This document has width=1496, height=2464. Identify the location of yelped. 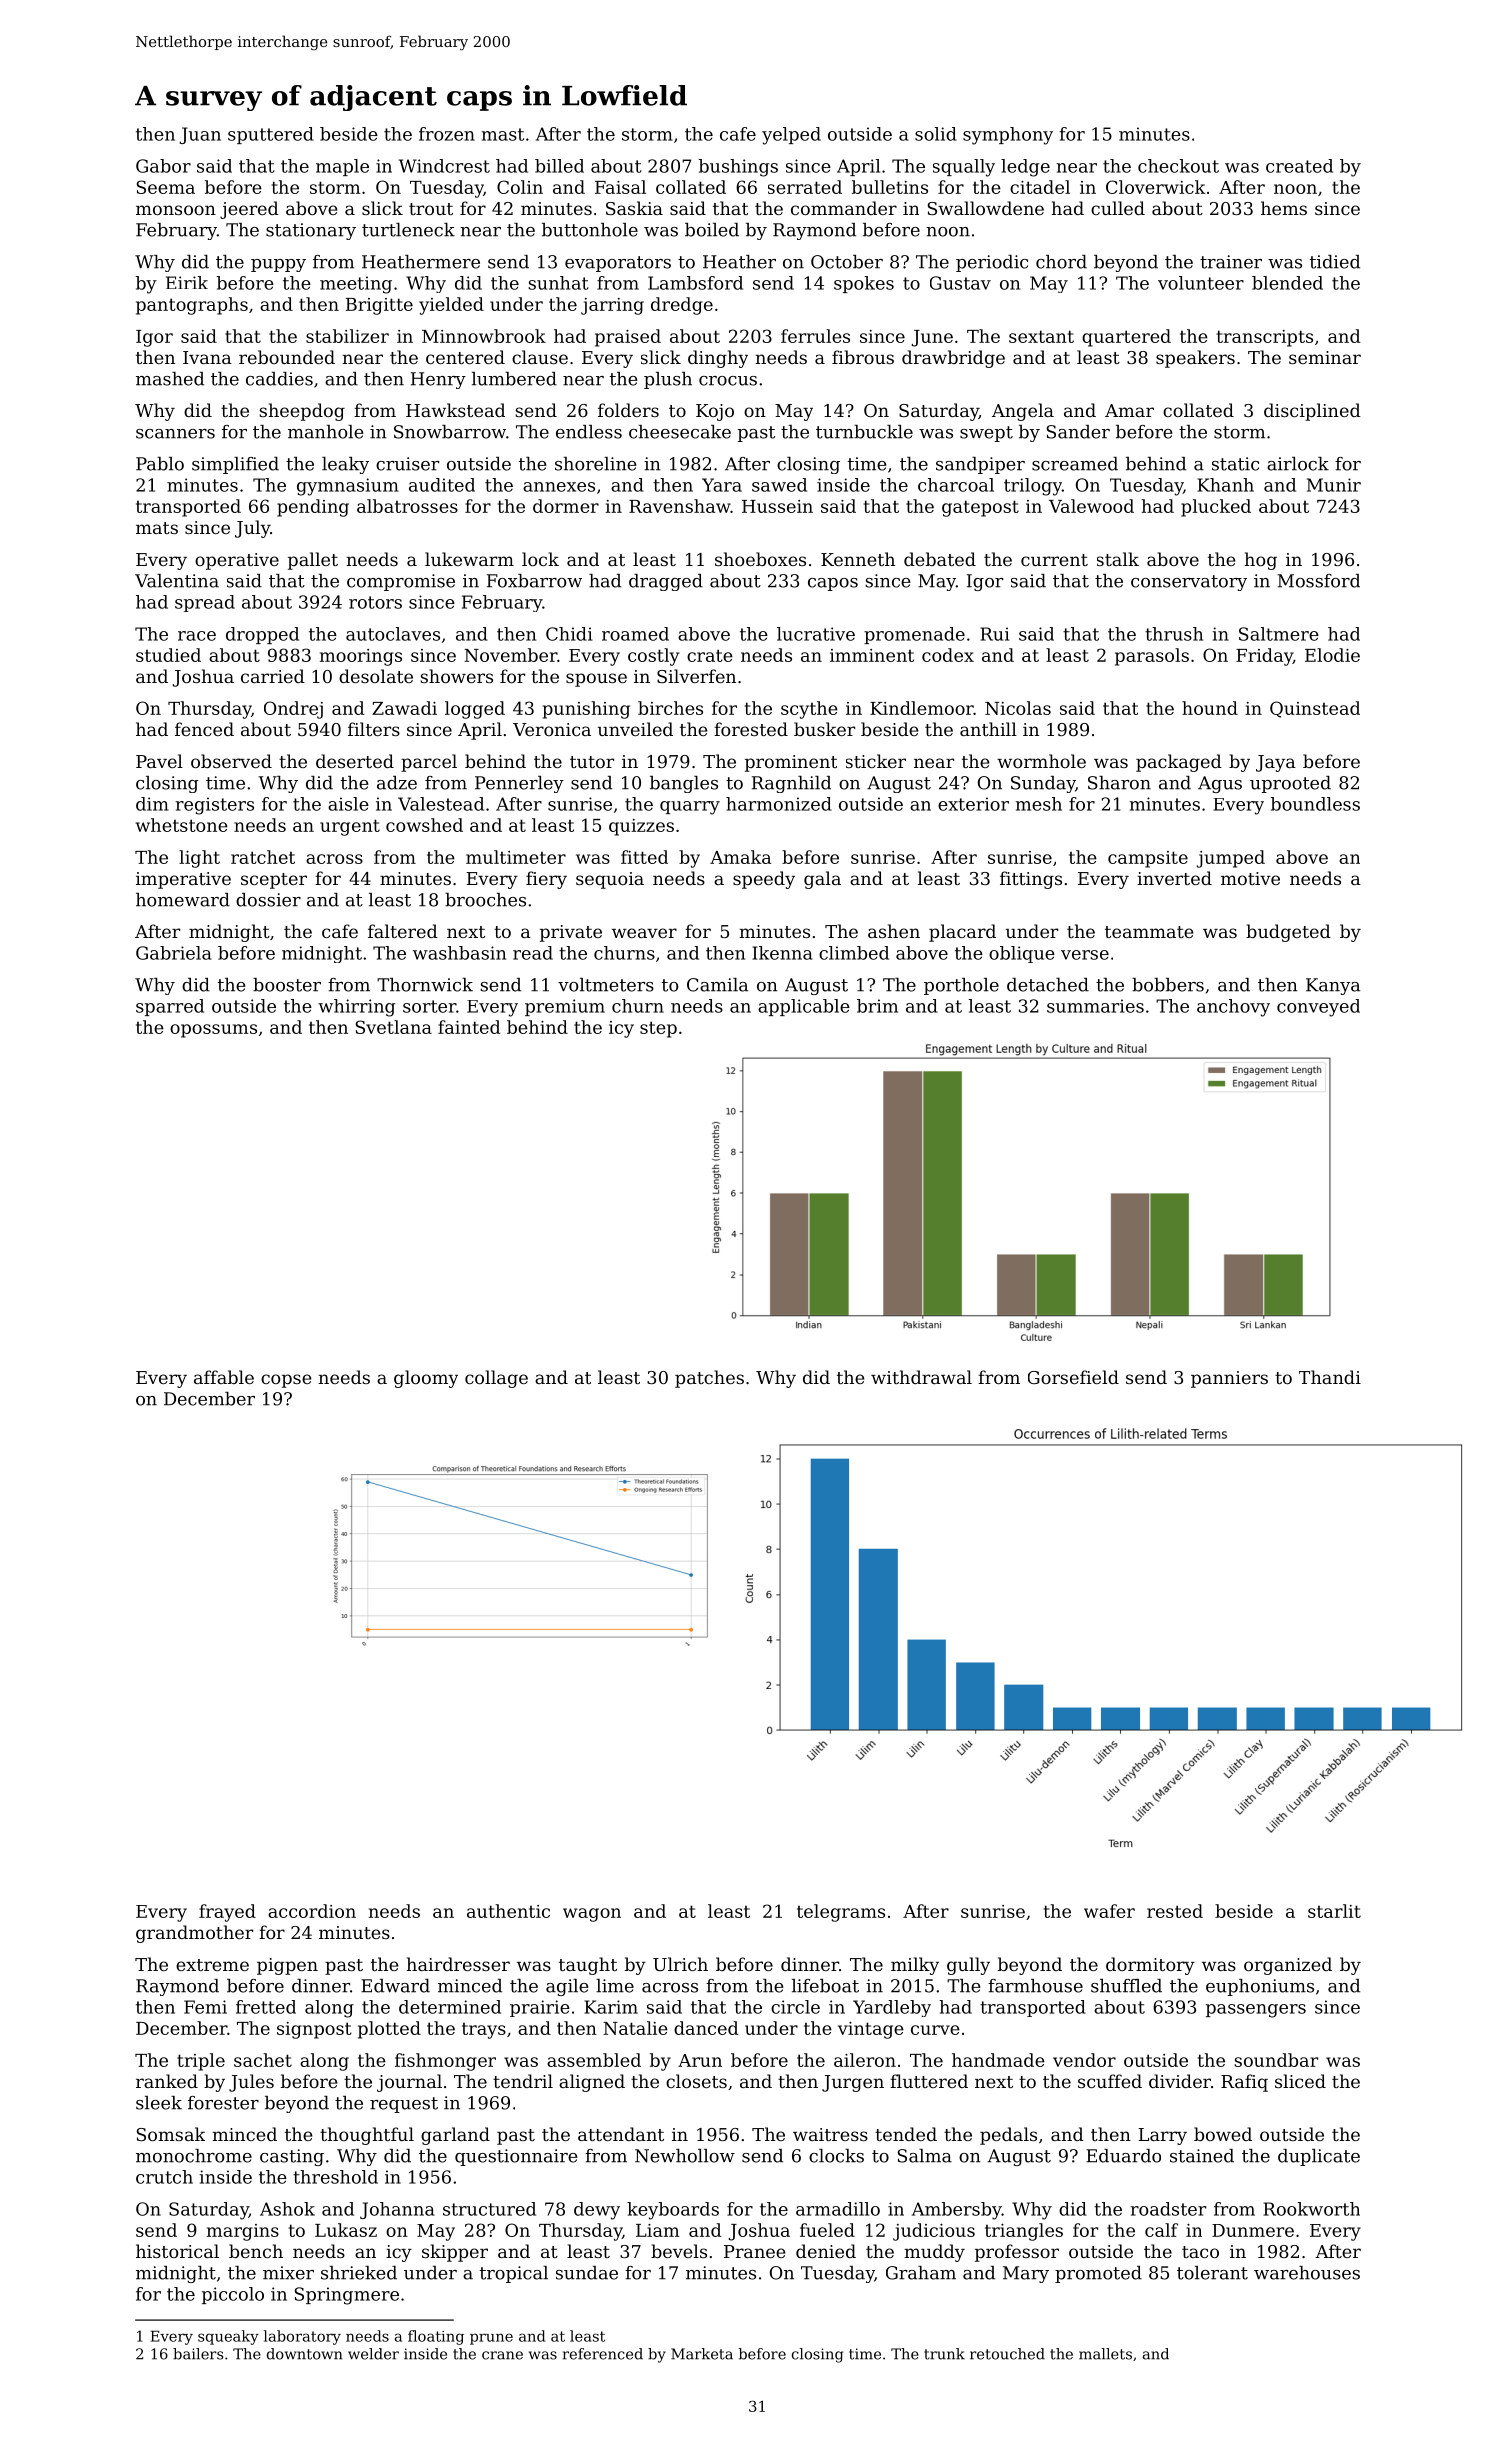
(791, 136).
